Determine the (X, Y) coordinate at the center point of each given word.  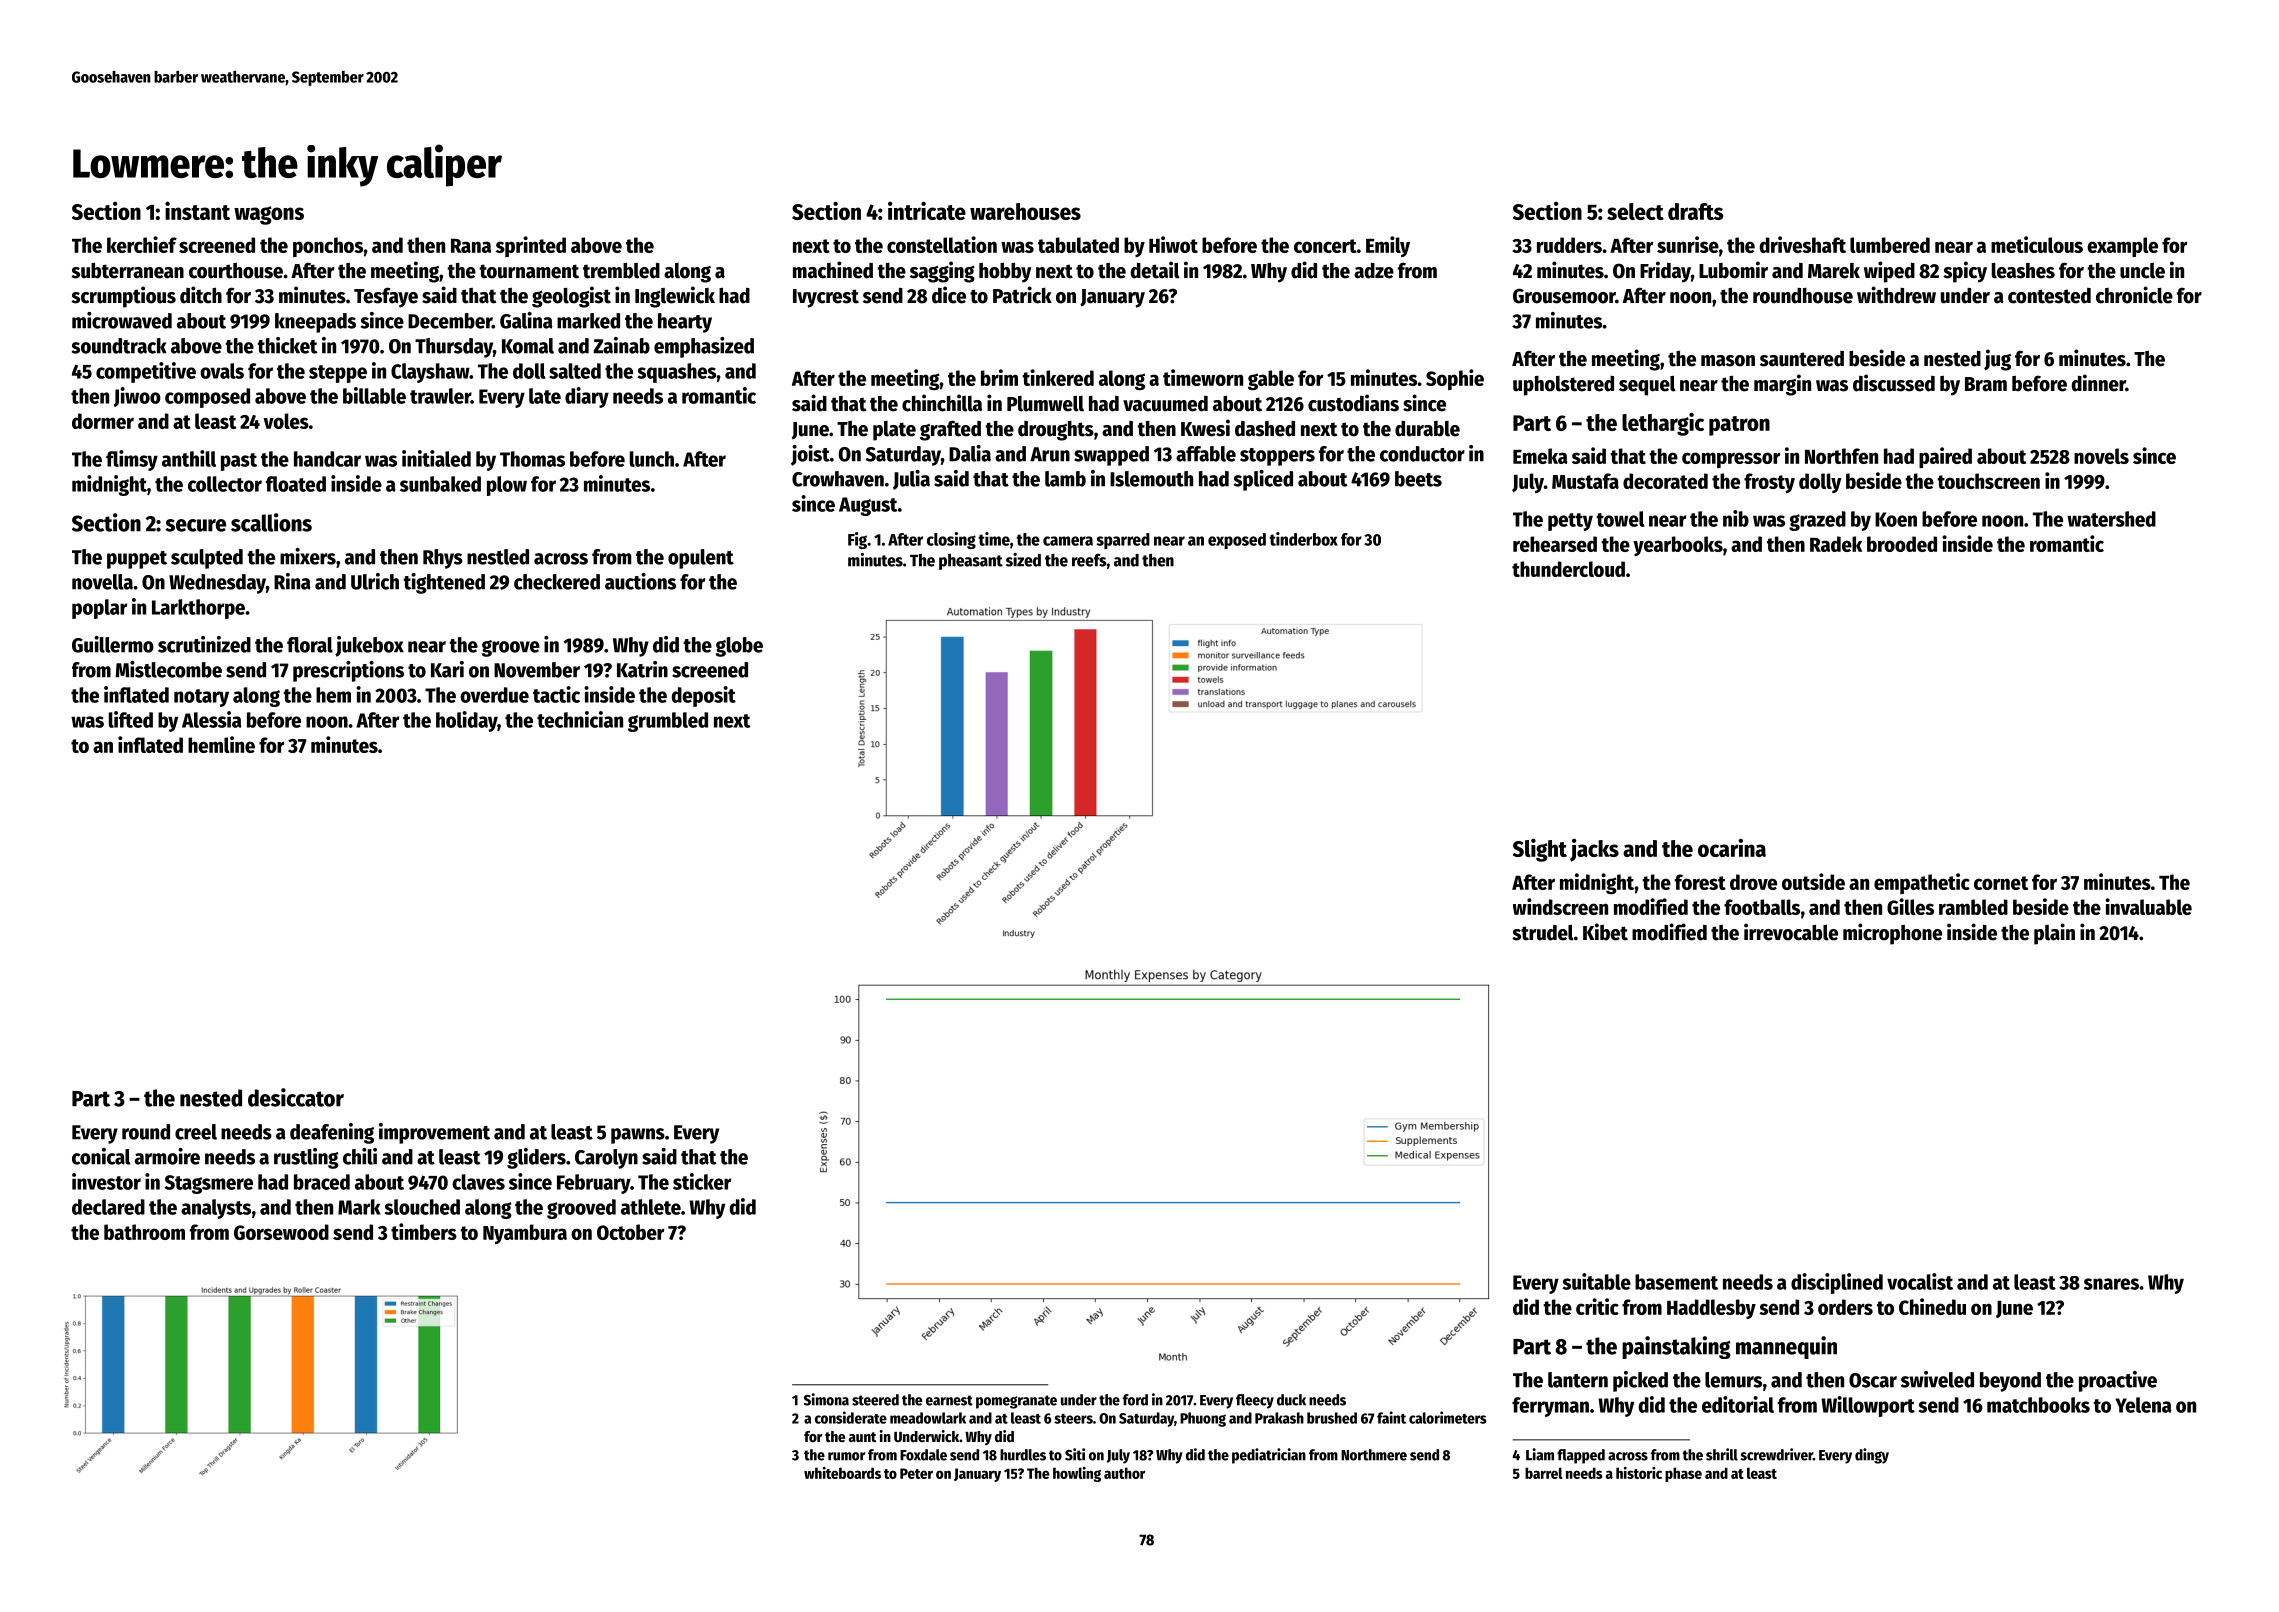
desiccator (296, 1097)
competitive (146, 372)
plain (2054, 934)
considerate (851, 1417)
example (2122, 247)
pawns (638, 1136)
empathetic (1922, 883)
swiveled (1937, 1379)
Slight (1540, 850)
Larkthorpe (198, 609)
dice (949, 295)
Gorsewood (281, 1232)
